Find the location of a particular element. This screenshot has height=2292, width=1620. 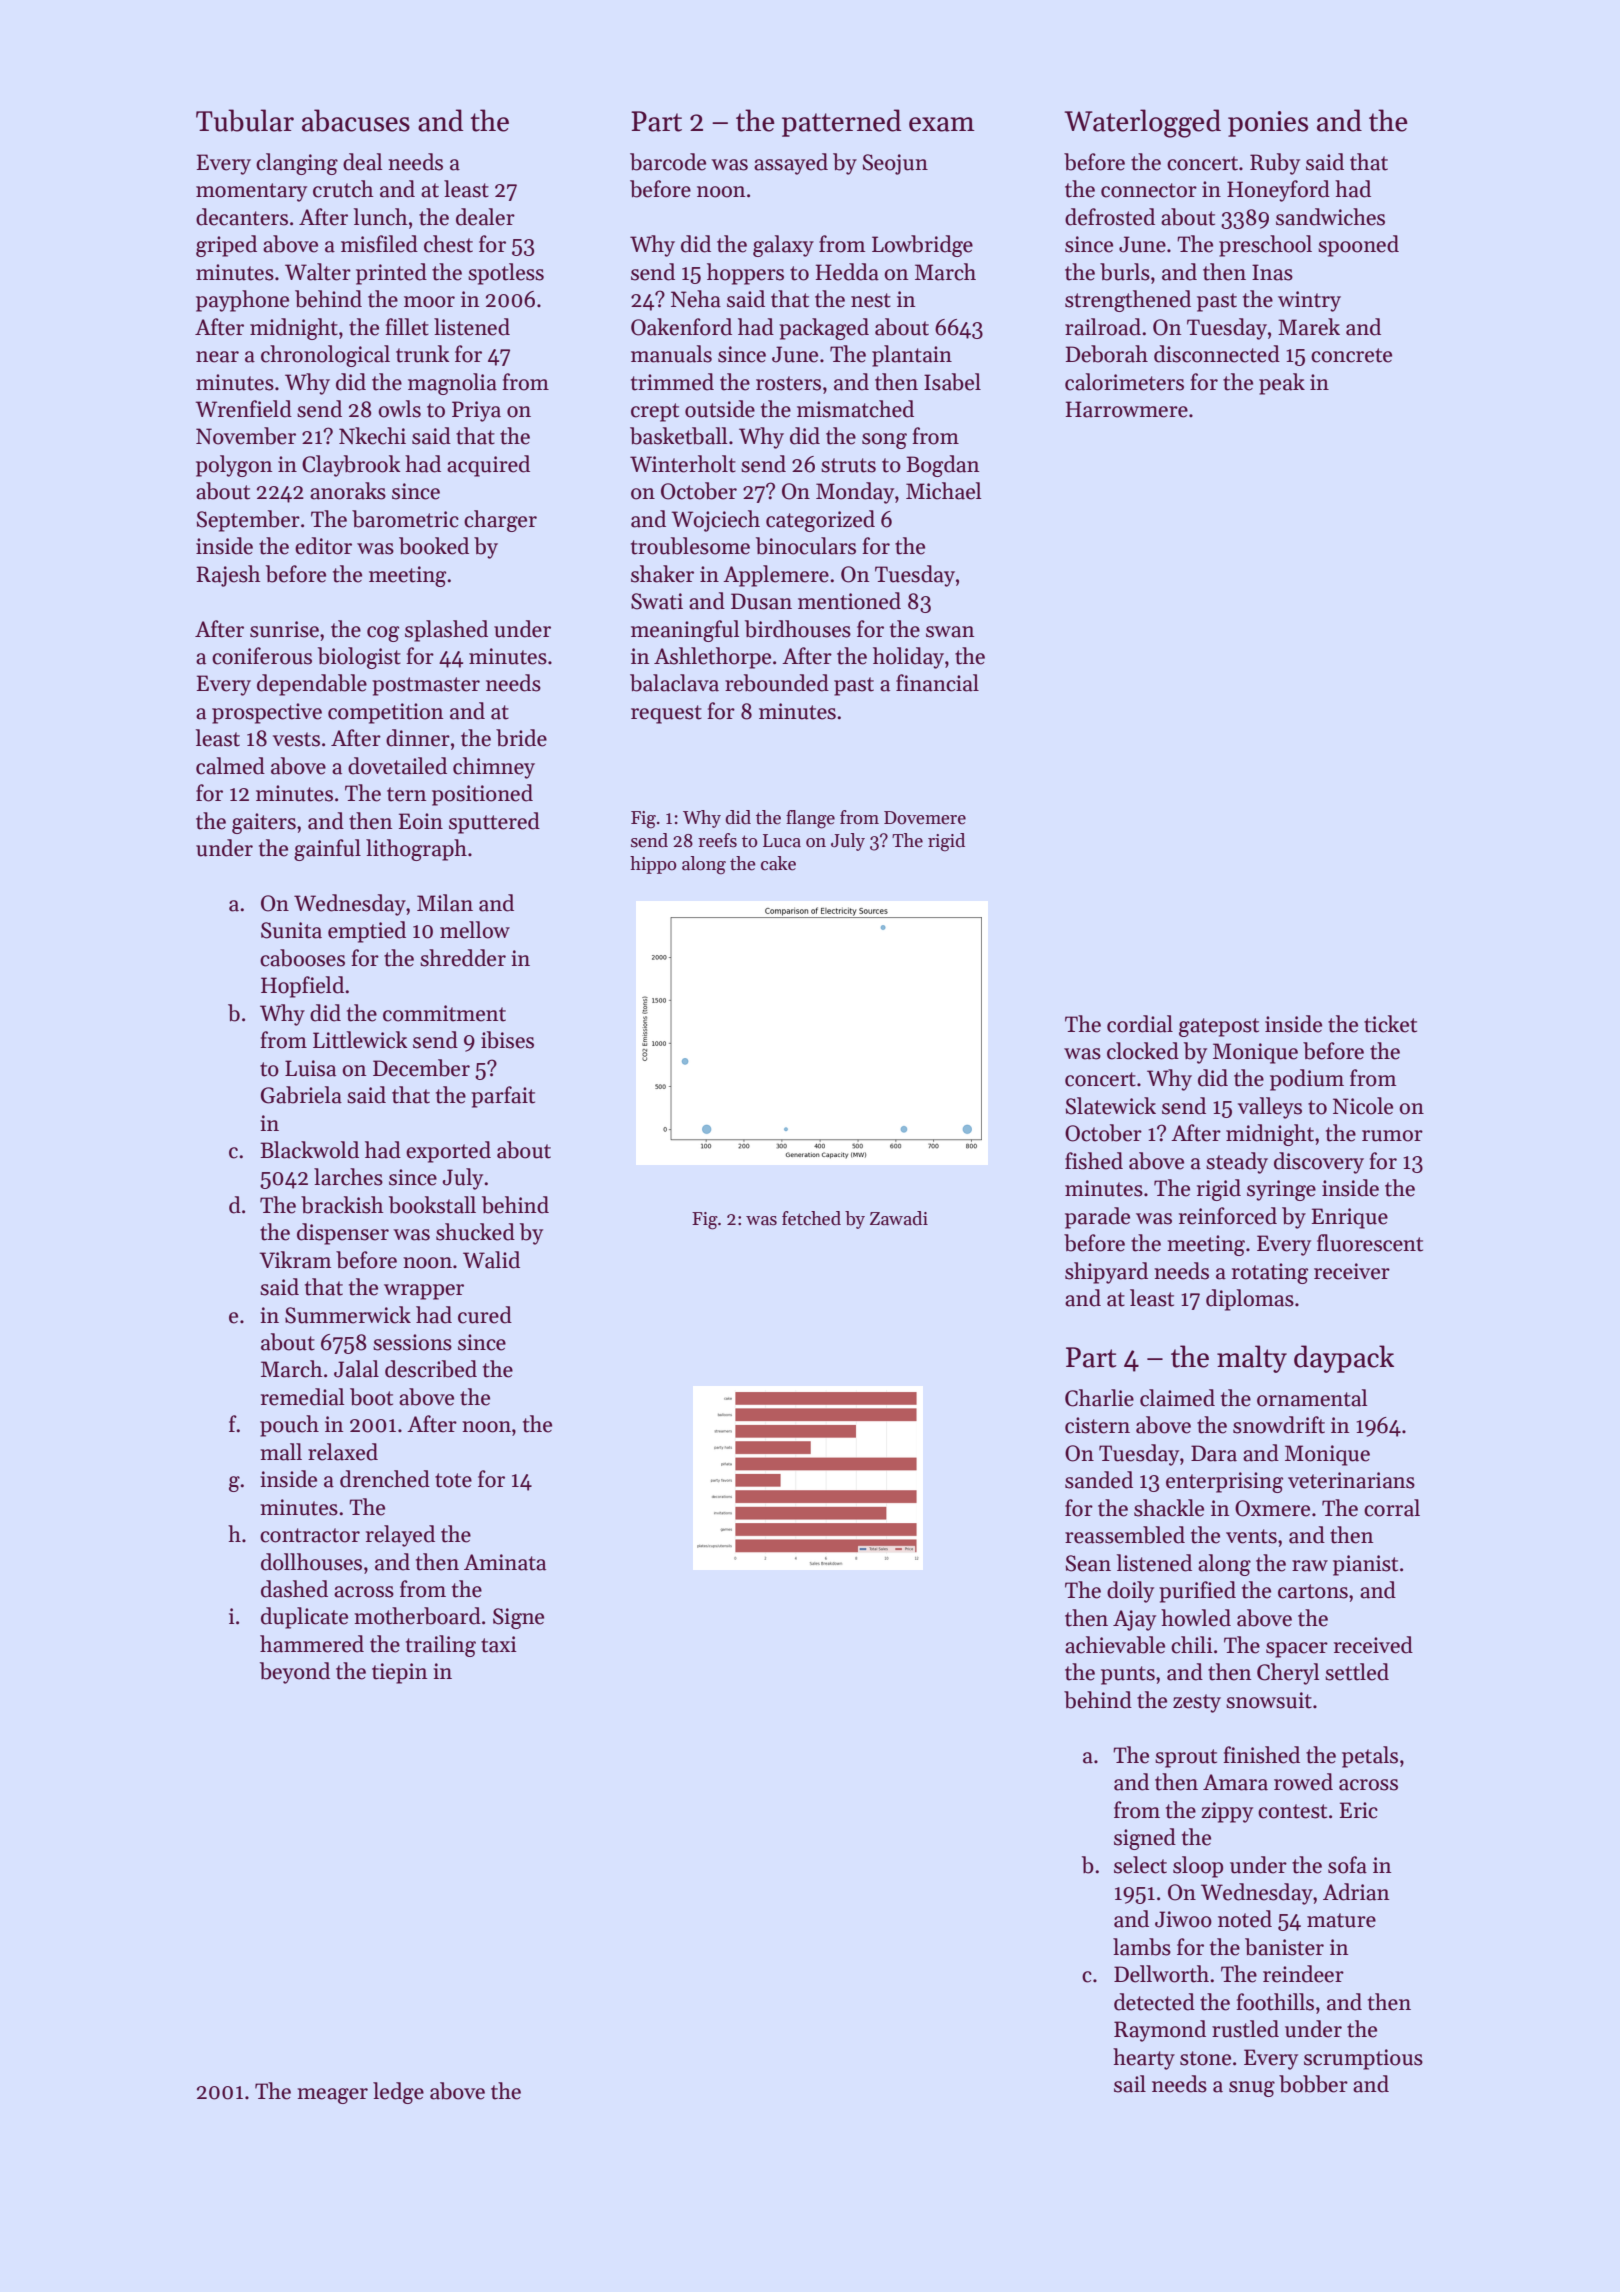

corral is located at coordinates (1392, 1508).
